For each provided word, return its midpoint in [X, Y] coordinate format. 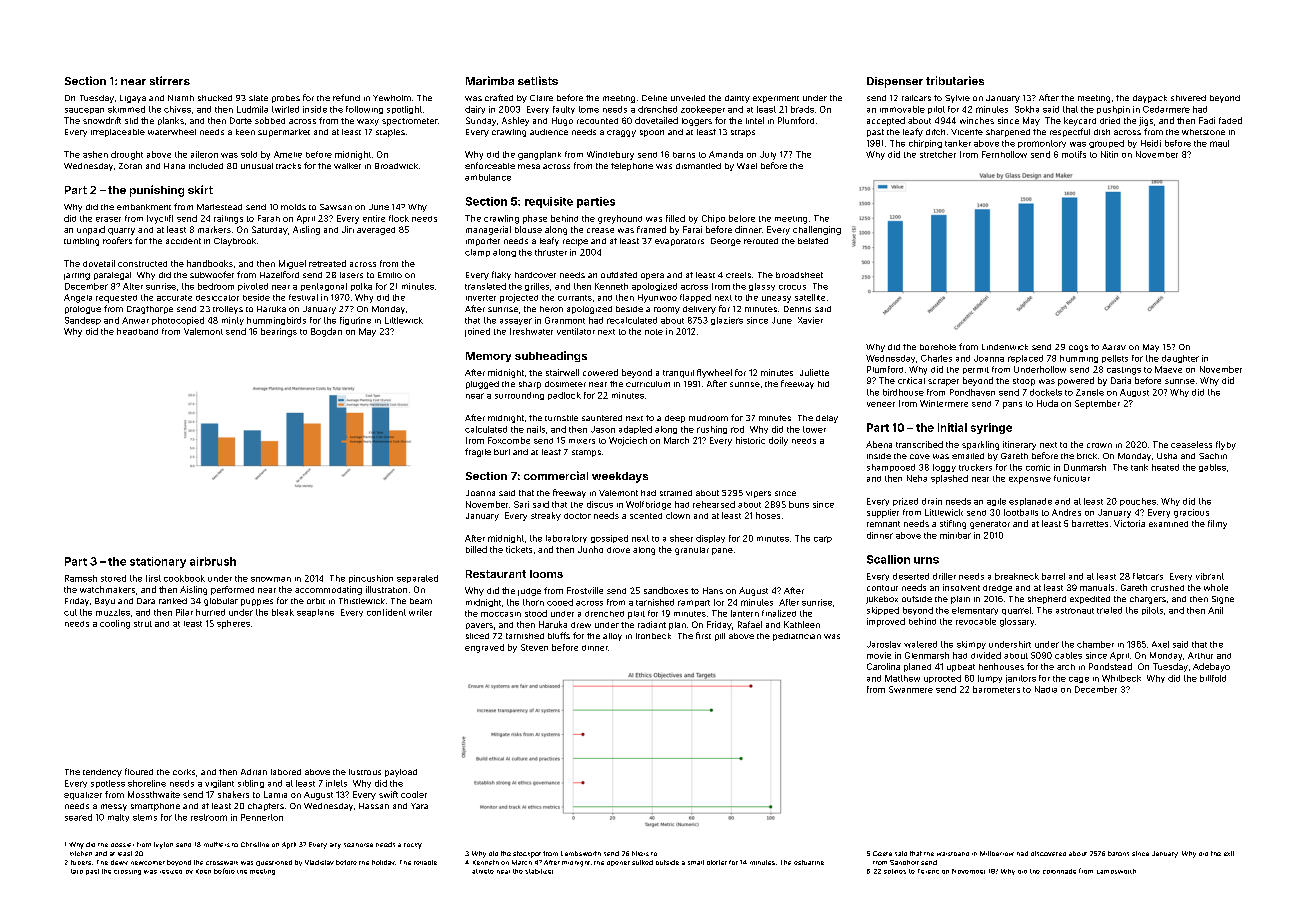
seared [78, 817]
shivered [1188, 98]
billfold [1213, 678]
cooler [414, 794]
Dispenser [895, 82]
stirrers [170, 80]
